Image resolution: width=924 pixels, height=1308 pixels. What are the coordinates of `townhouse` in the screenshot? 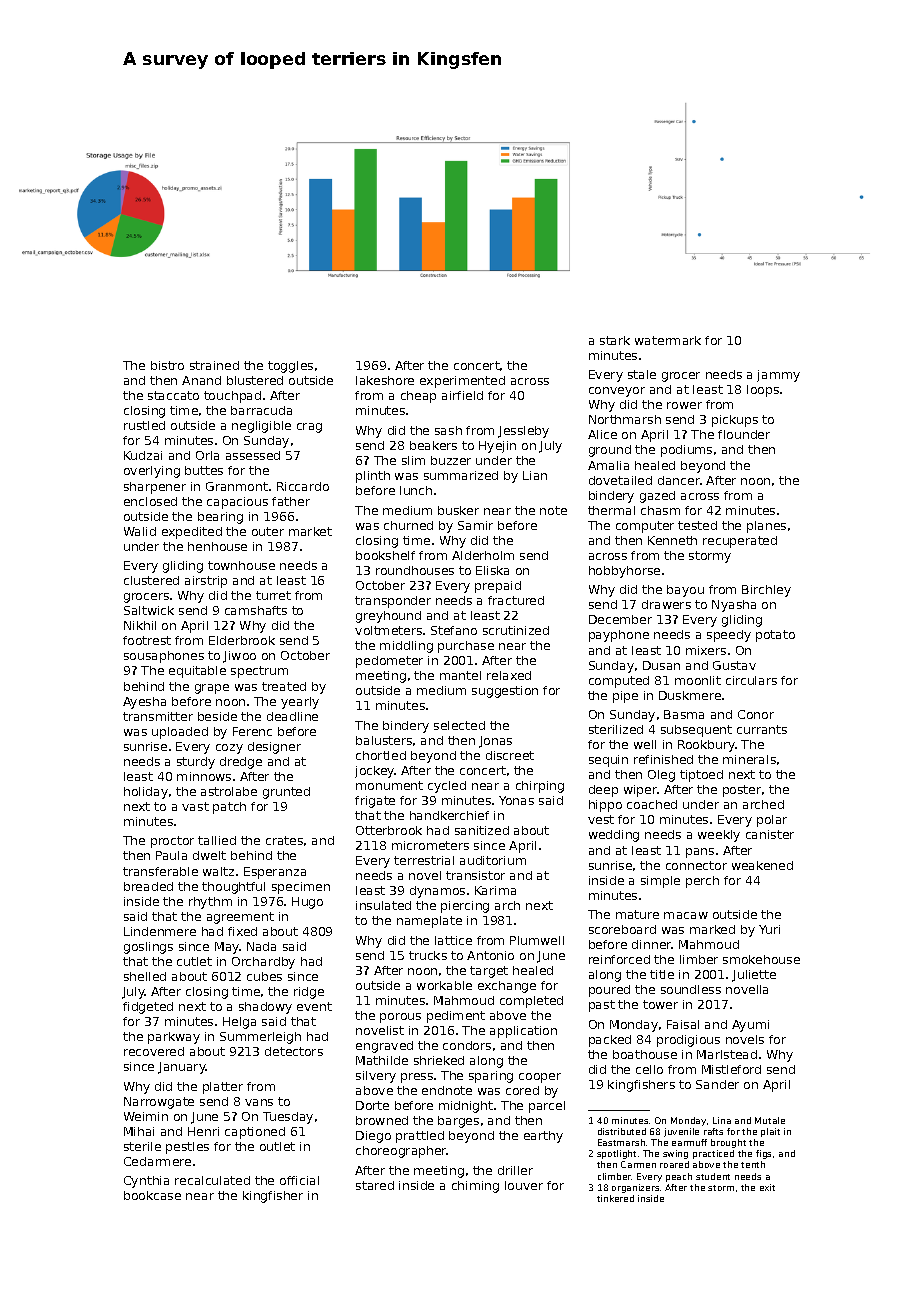 It's located at (241, 565).
